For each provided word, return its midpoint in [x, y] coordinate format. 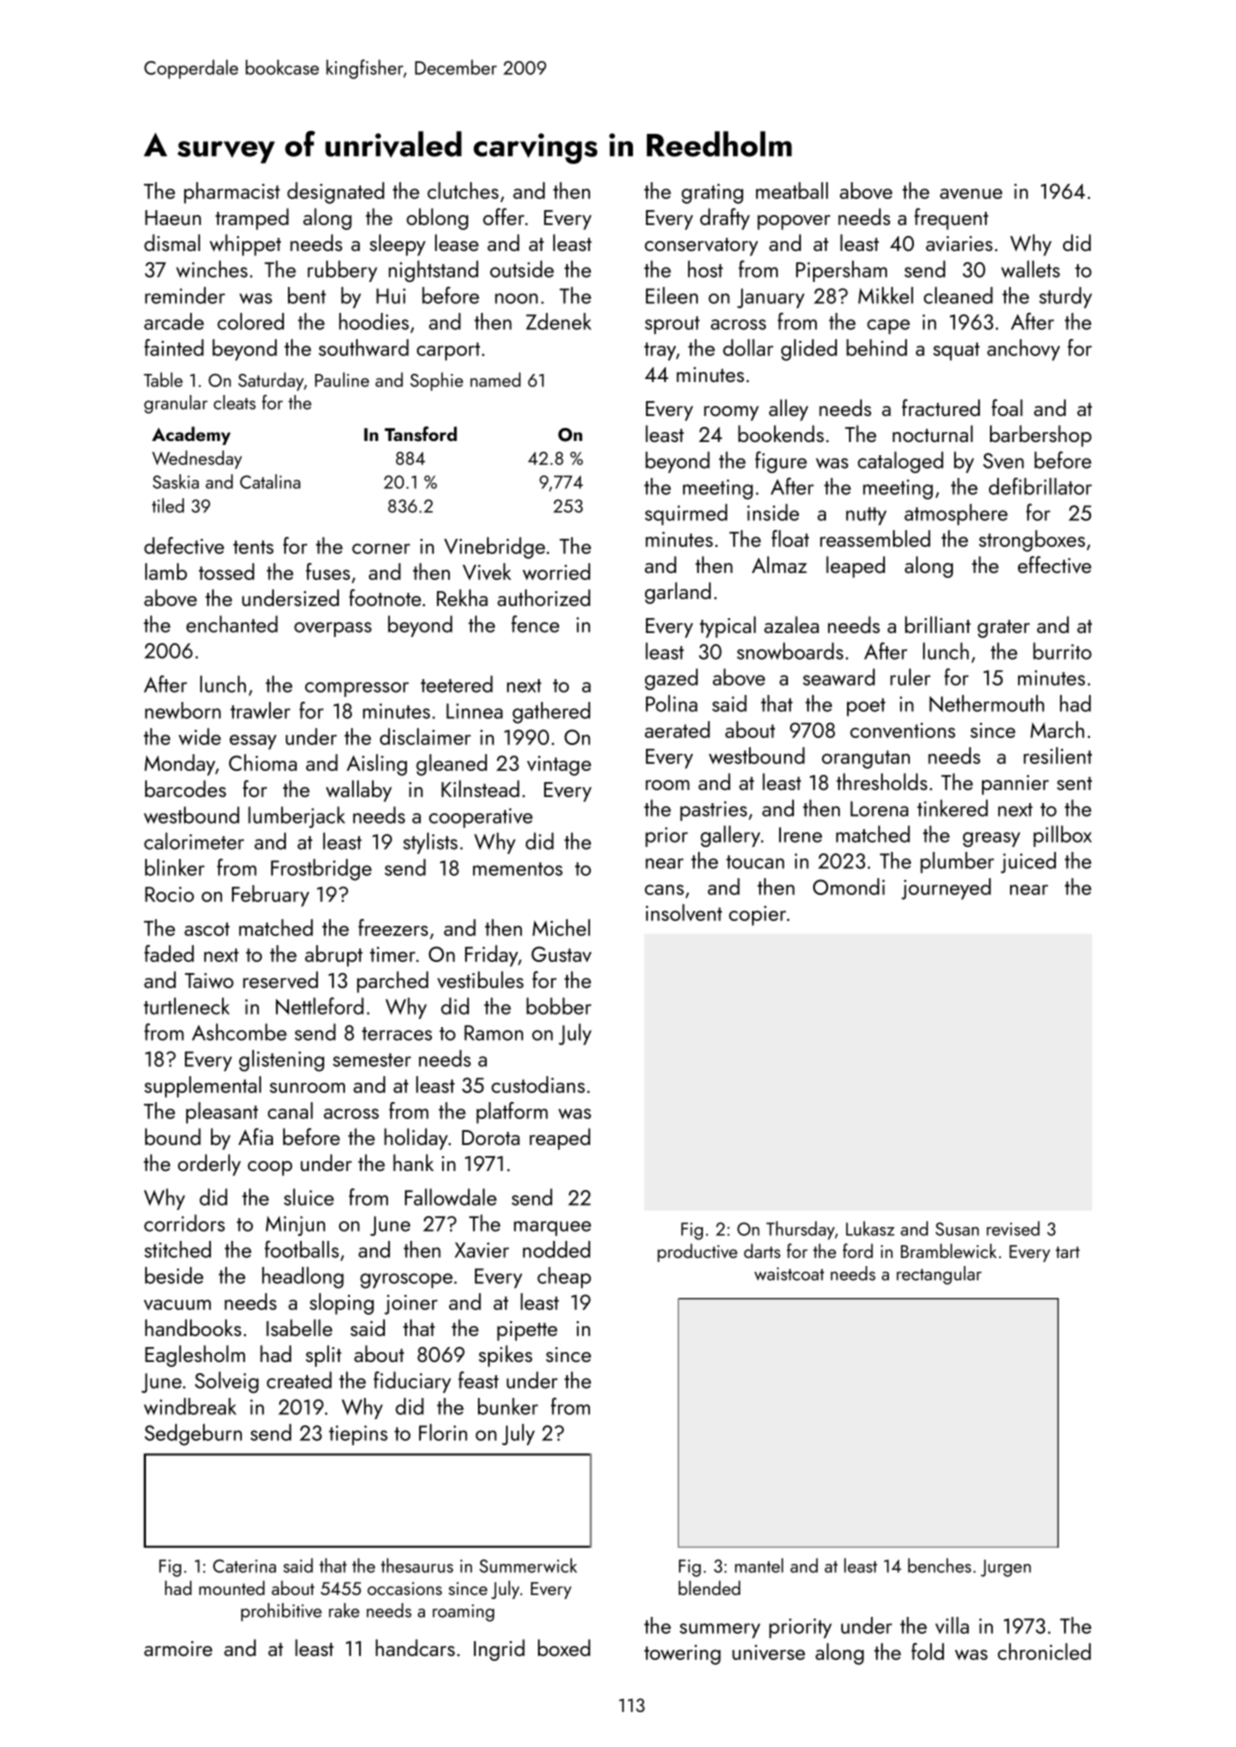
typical [728, 627]
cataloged [900, 462]
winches [212, 269]
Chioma [263, 762]
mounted [232, 1587]
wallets [1030, 269]
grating [712, 194]
